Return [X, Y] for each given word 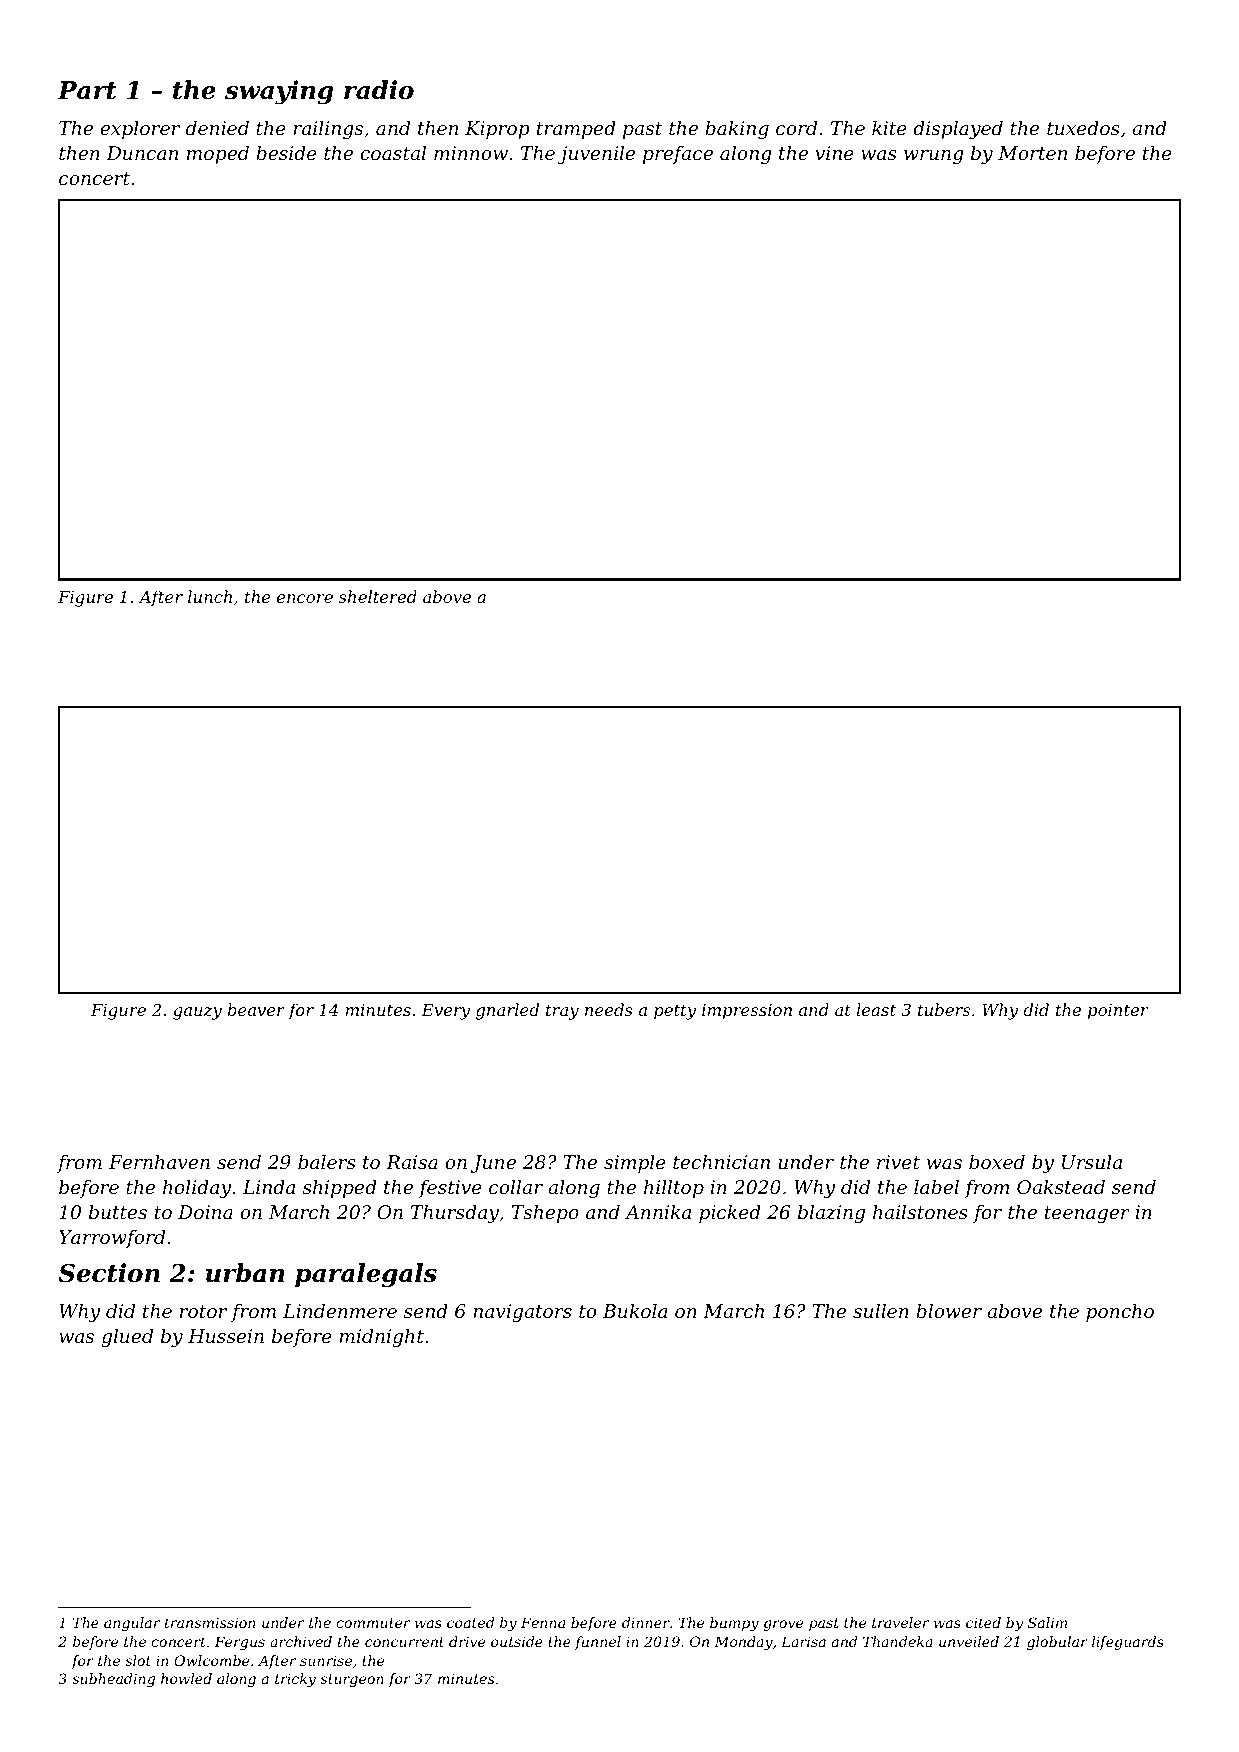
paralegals [366, 1275]
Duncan [142, 153]
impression [747, 1012]
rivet [898, 1162]
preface [678, 155]
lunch [210, 596]
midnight [381, 1338]
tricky [295, 1680]
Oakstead [1061, 1187]
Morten [1032, 153]
